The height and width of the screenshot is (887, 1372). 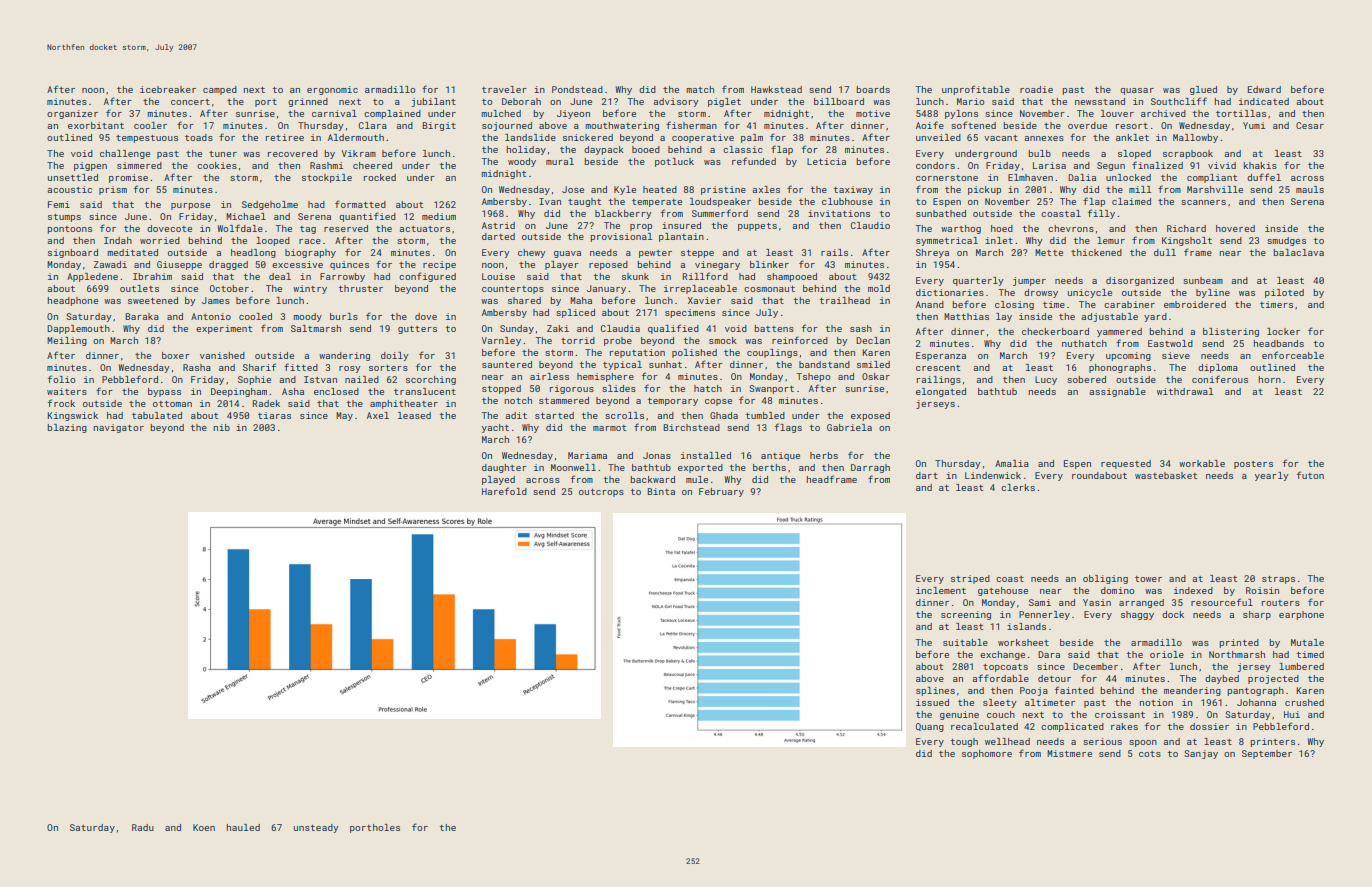 I want to click on Axel, so click(x=378, y=415).
